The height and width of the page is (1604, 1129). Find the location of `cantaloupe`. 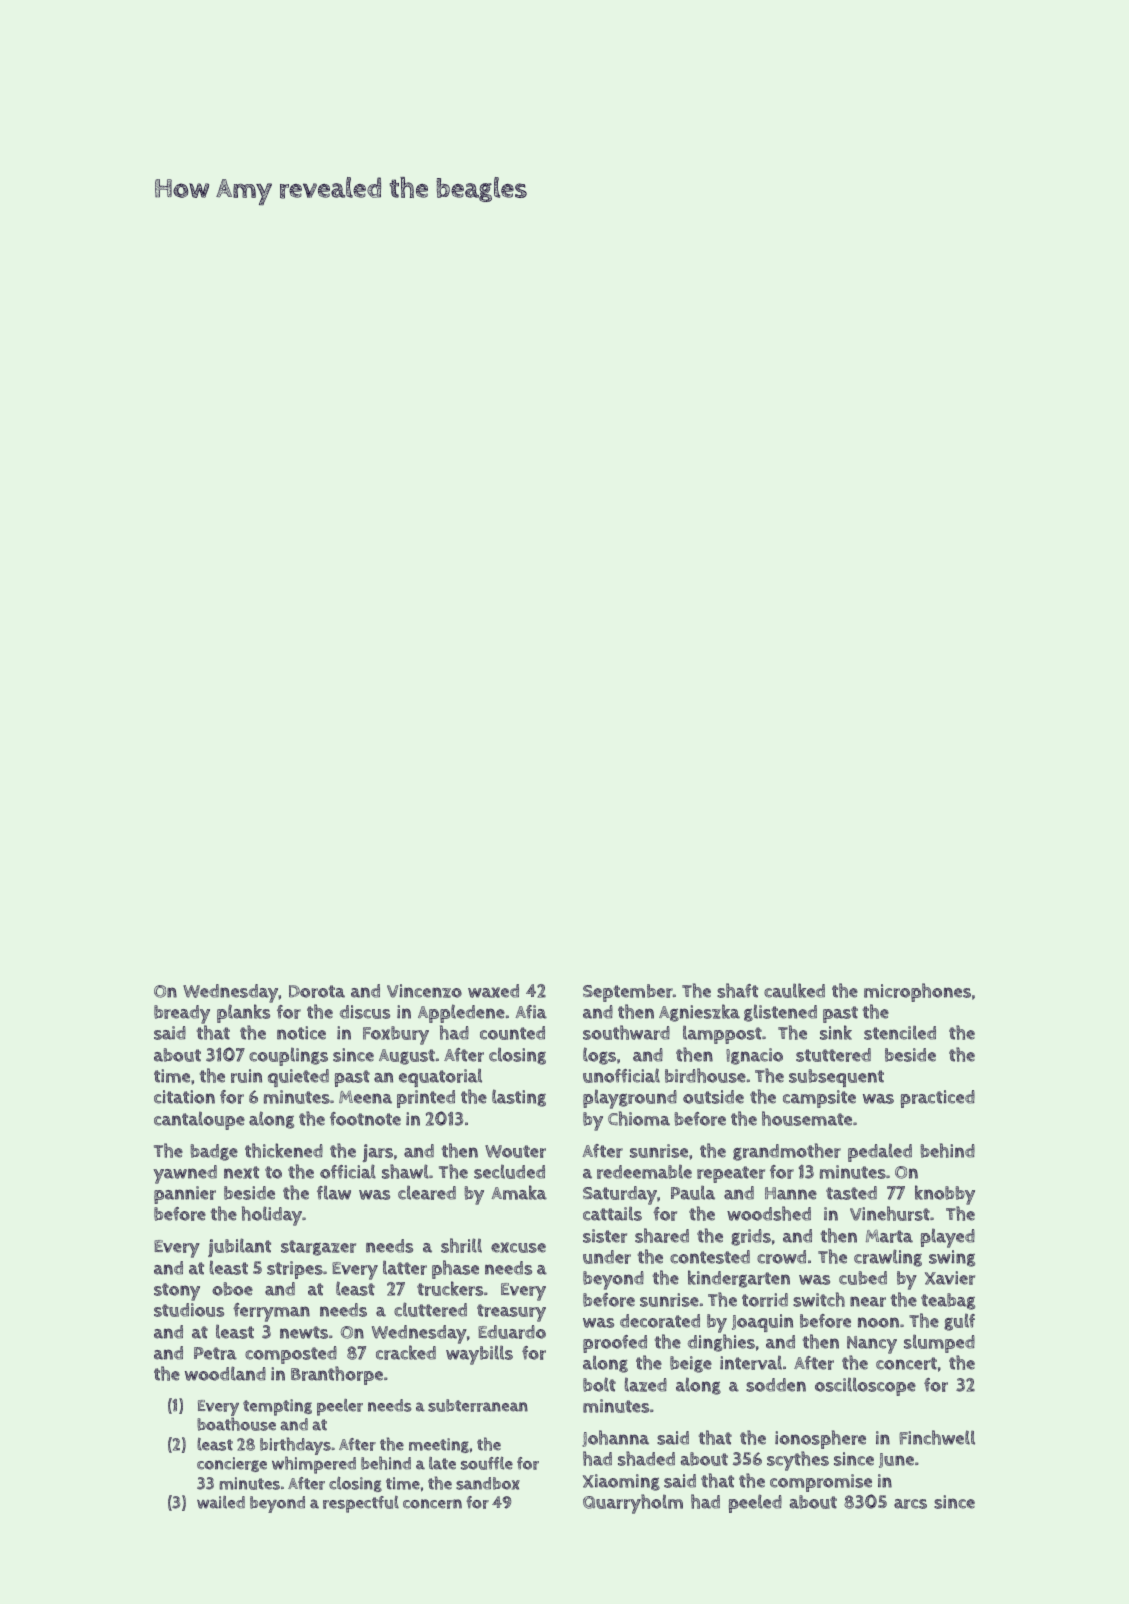

cantaloupe is located at coordinates (199, 1121).
